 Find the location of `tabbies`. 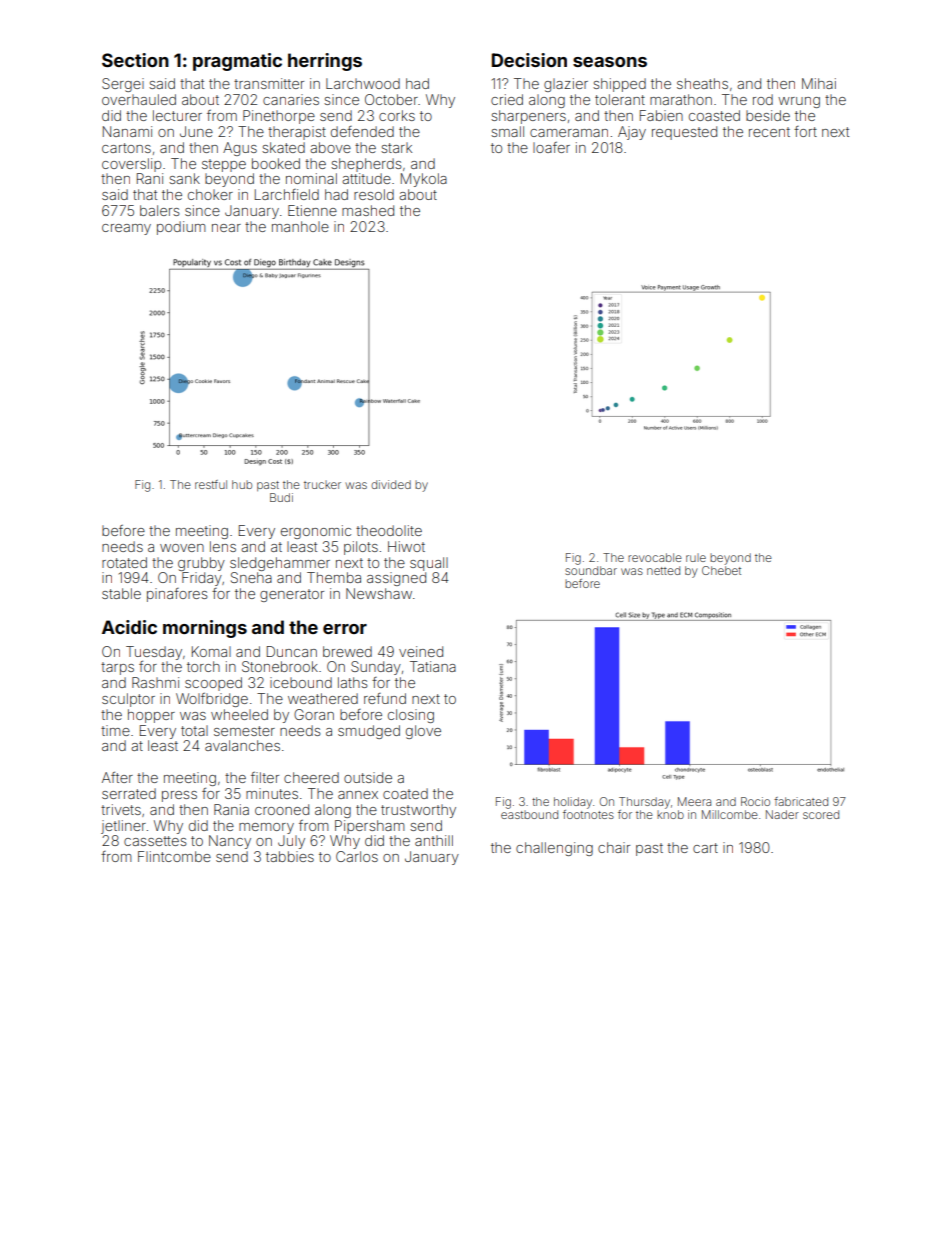

tabbies is located at coordinates (290, 856).
